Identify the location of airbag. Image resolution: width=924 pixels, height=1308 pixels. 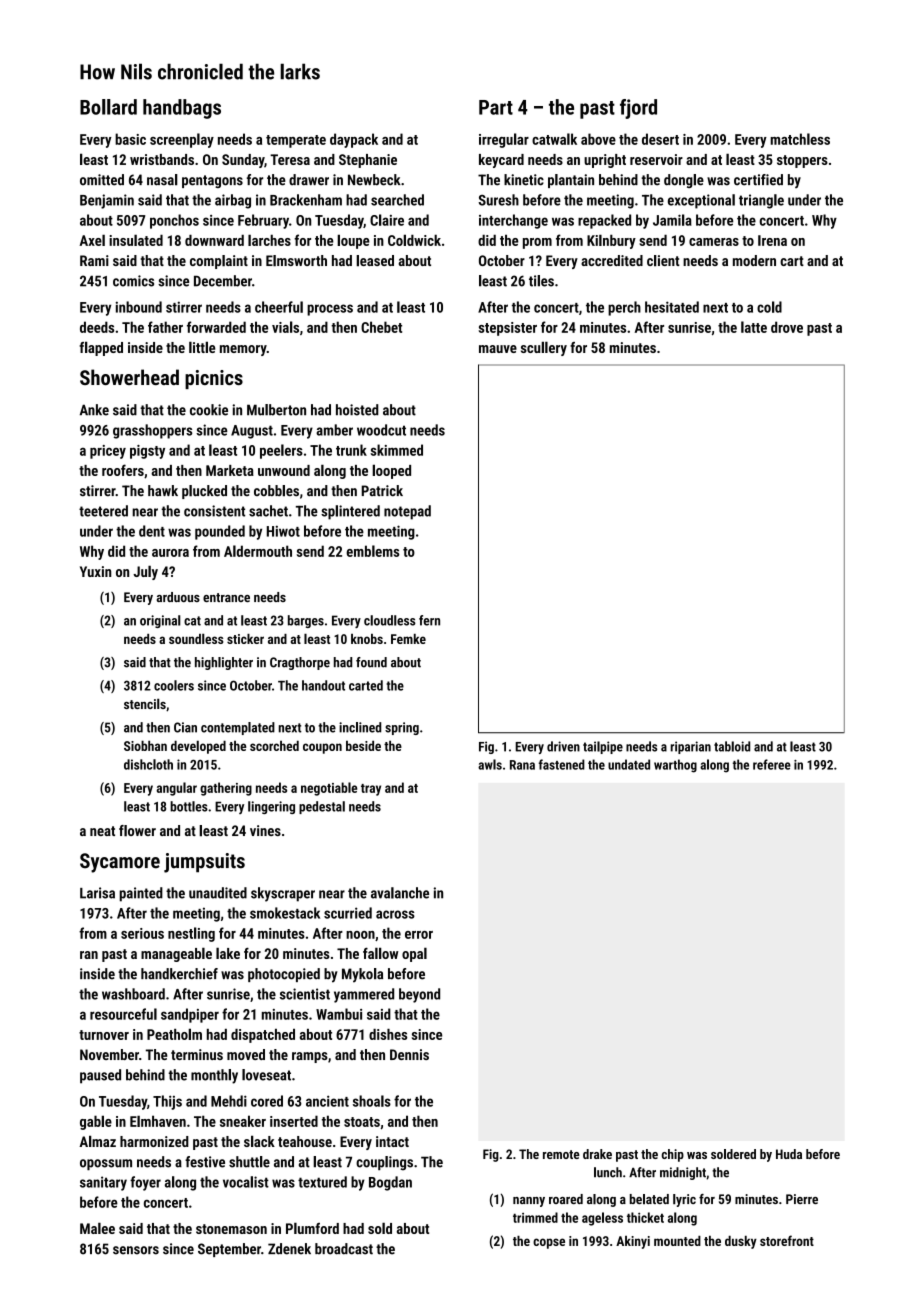
(233, 201).
